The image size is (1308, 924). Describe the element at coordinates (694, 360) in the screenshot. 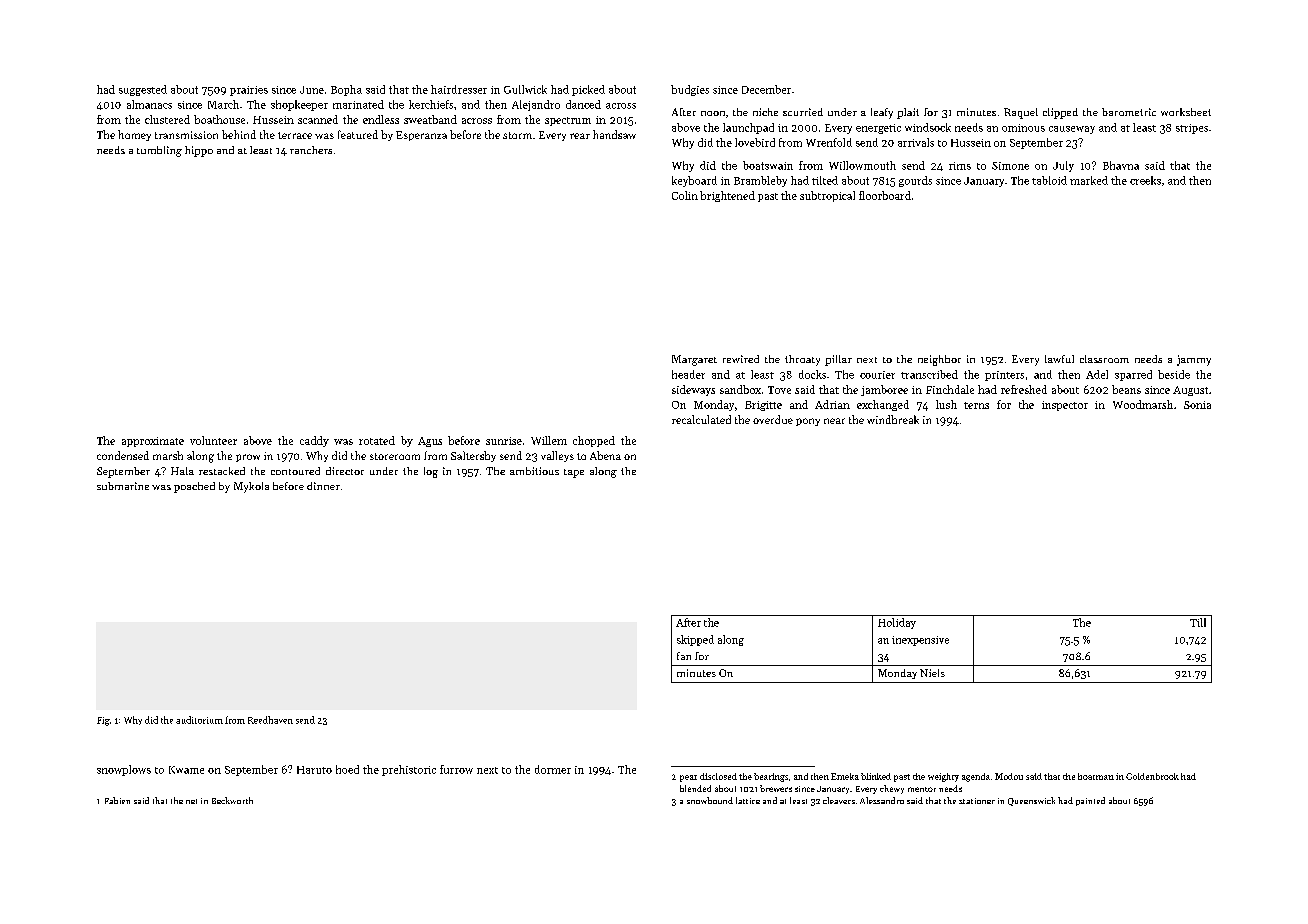

I see `Margaret` at that location.
